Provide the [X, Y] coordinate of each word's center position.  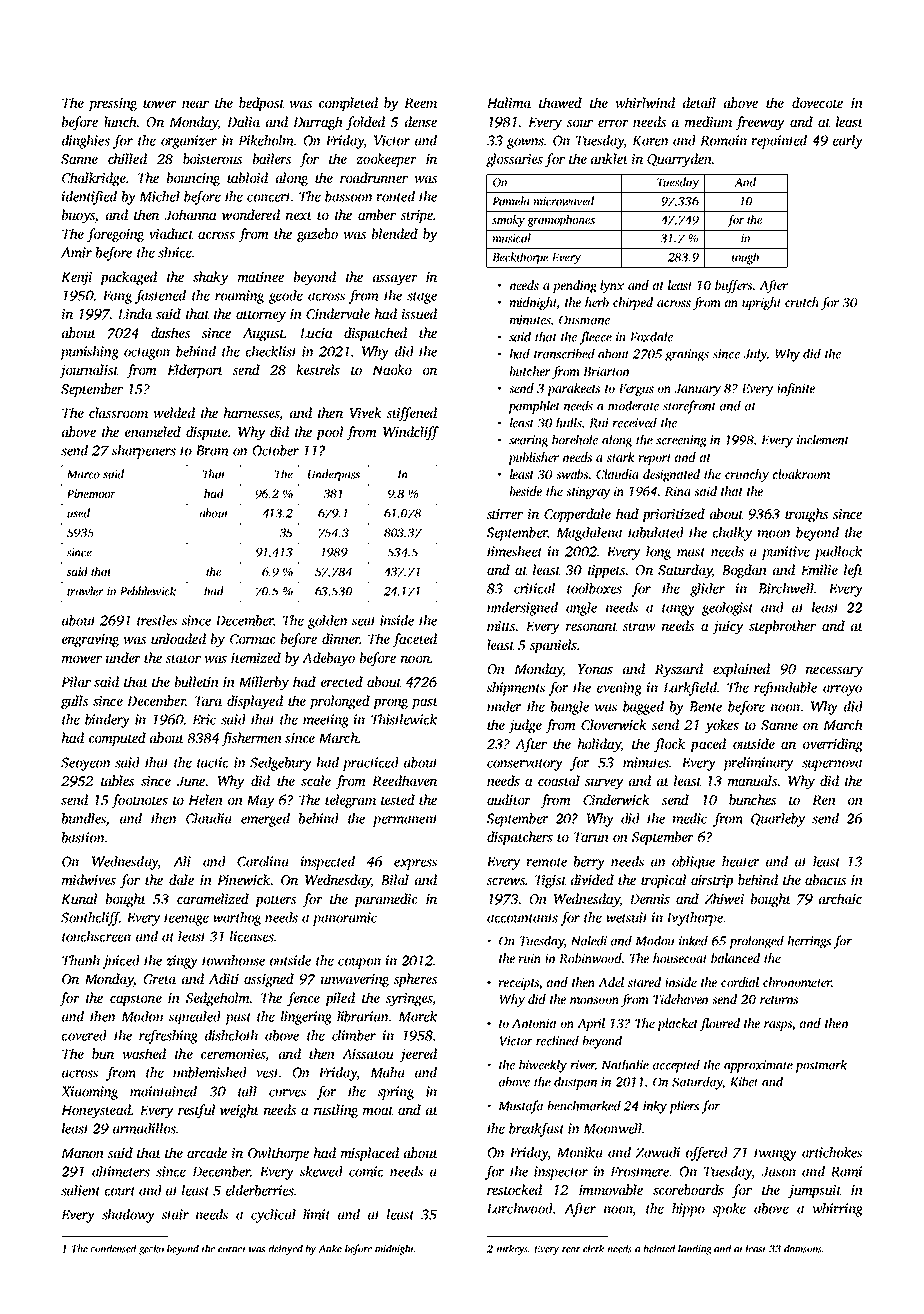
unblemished [210, 1072]
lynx [612, 286]
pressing [113, 105]
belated [659, 1248]
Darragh [318, 123]
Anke [330, 1248]
